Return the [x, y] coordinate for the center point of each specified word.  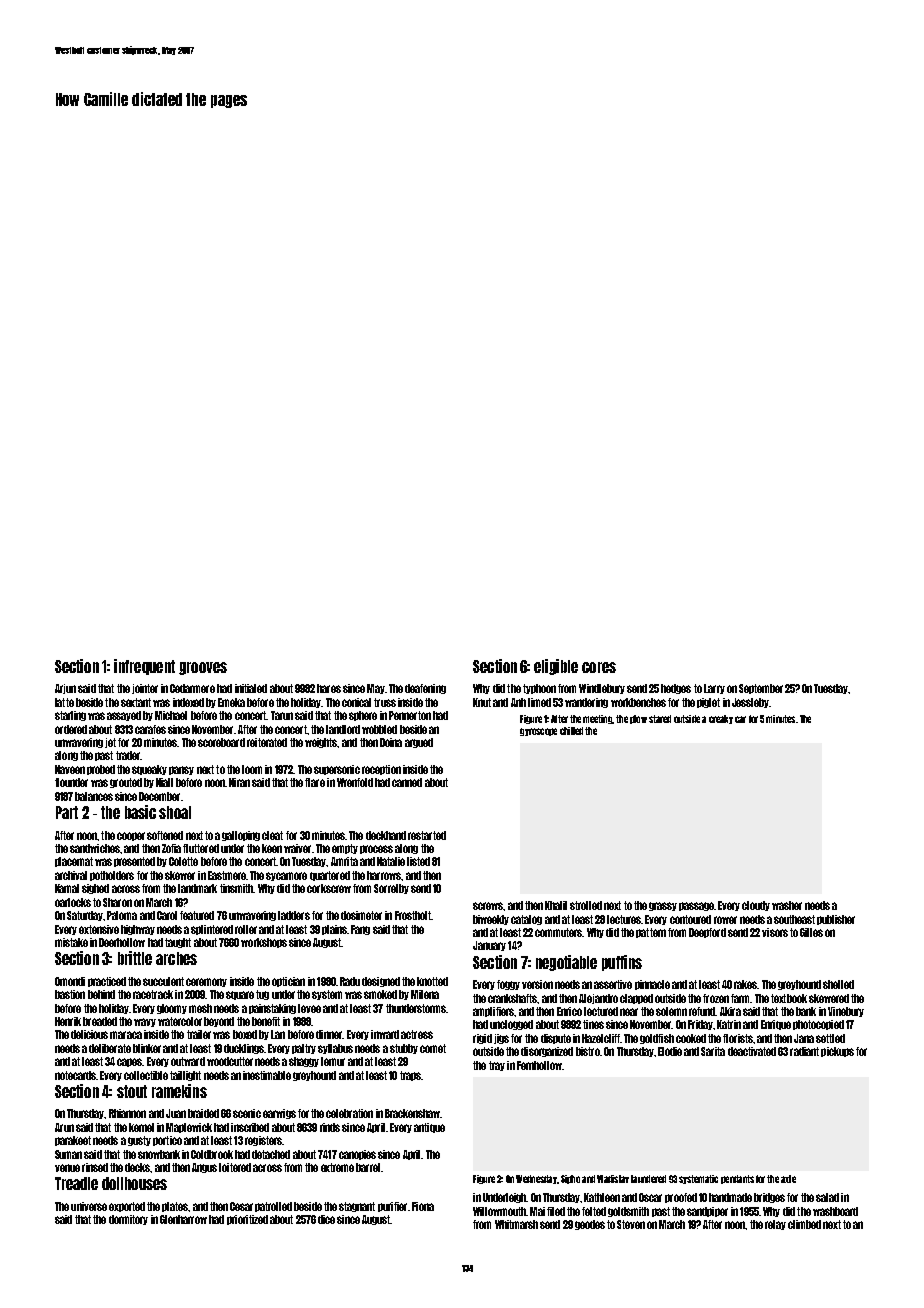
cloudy [756, 906]
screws [488, 906]
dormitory [128, 1220]
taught [178, 943]
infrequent [144, 667]
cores [599, 667]
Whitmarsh [516, 1224]
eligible [556, 667]
